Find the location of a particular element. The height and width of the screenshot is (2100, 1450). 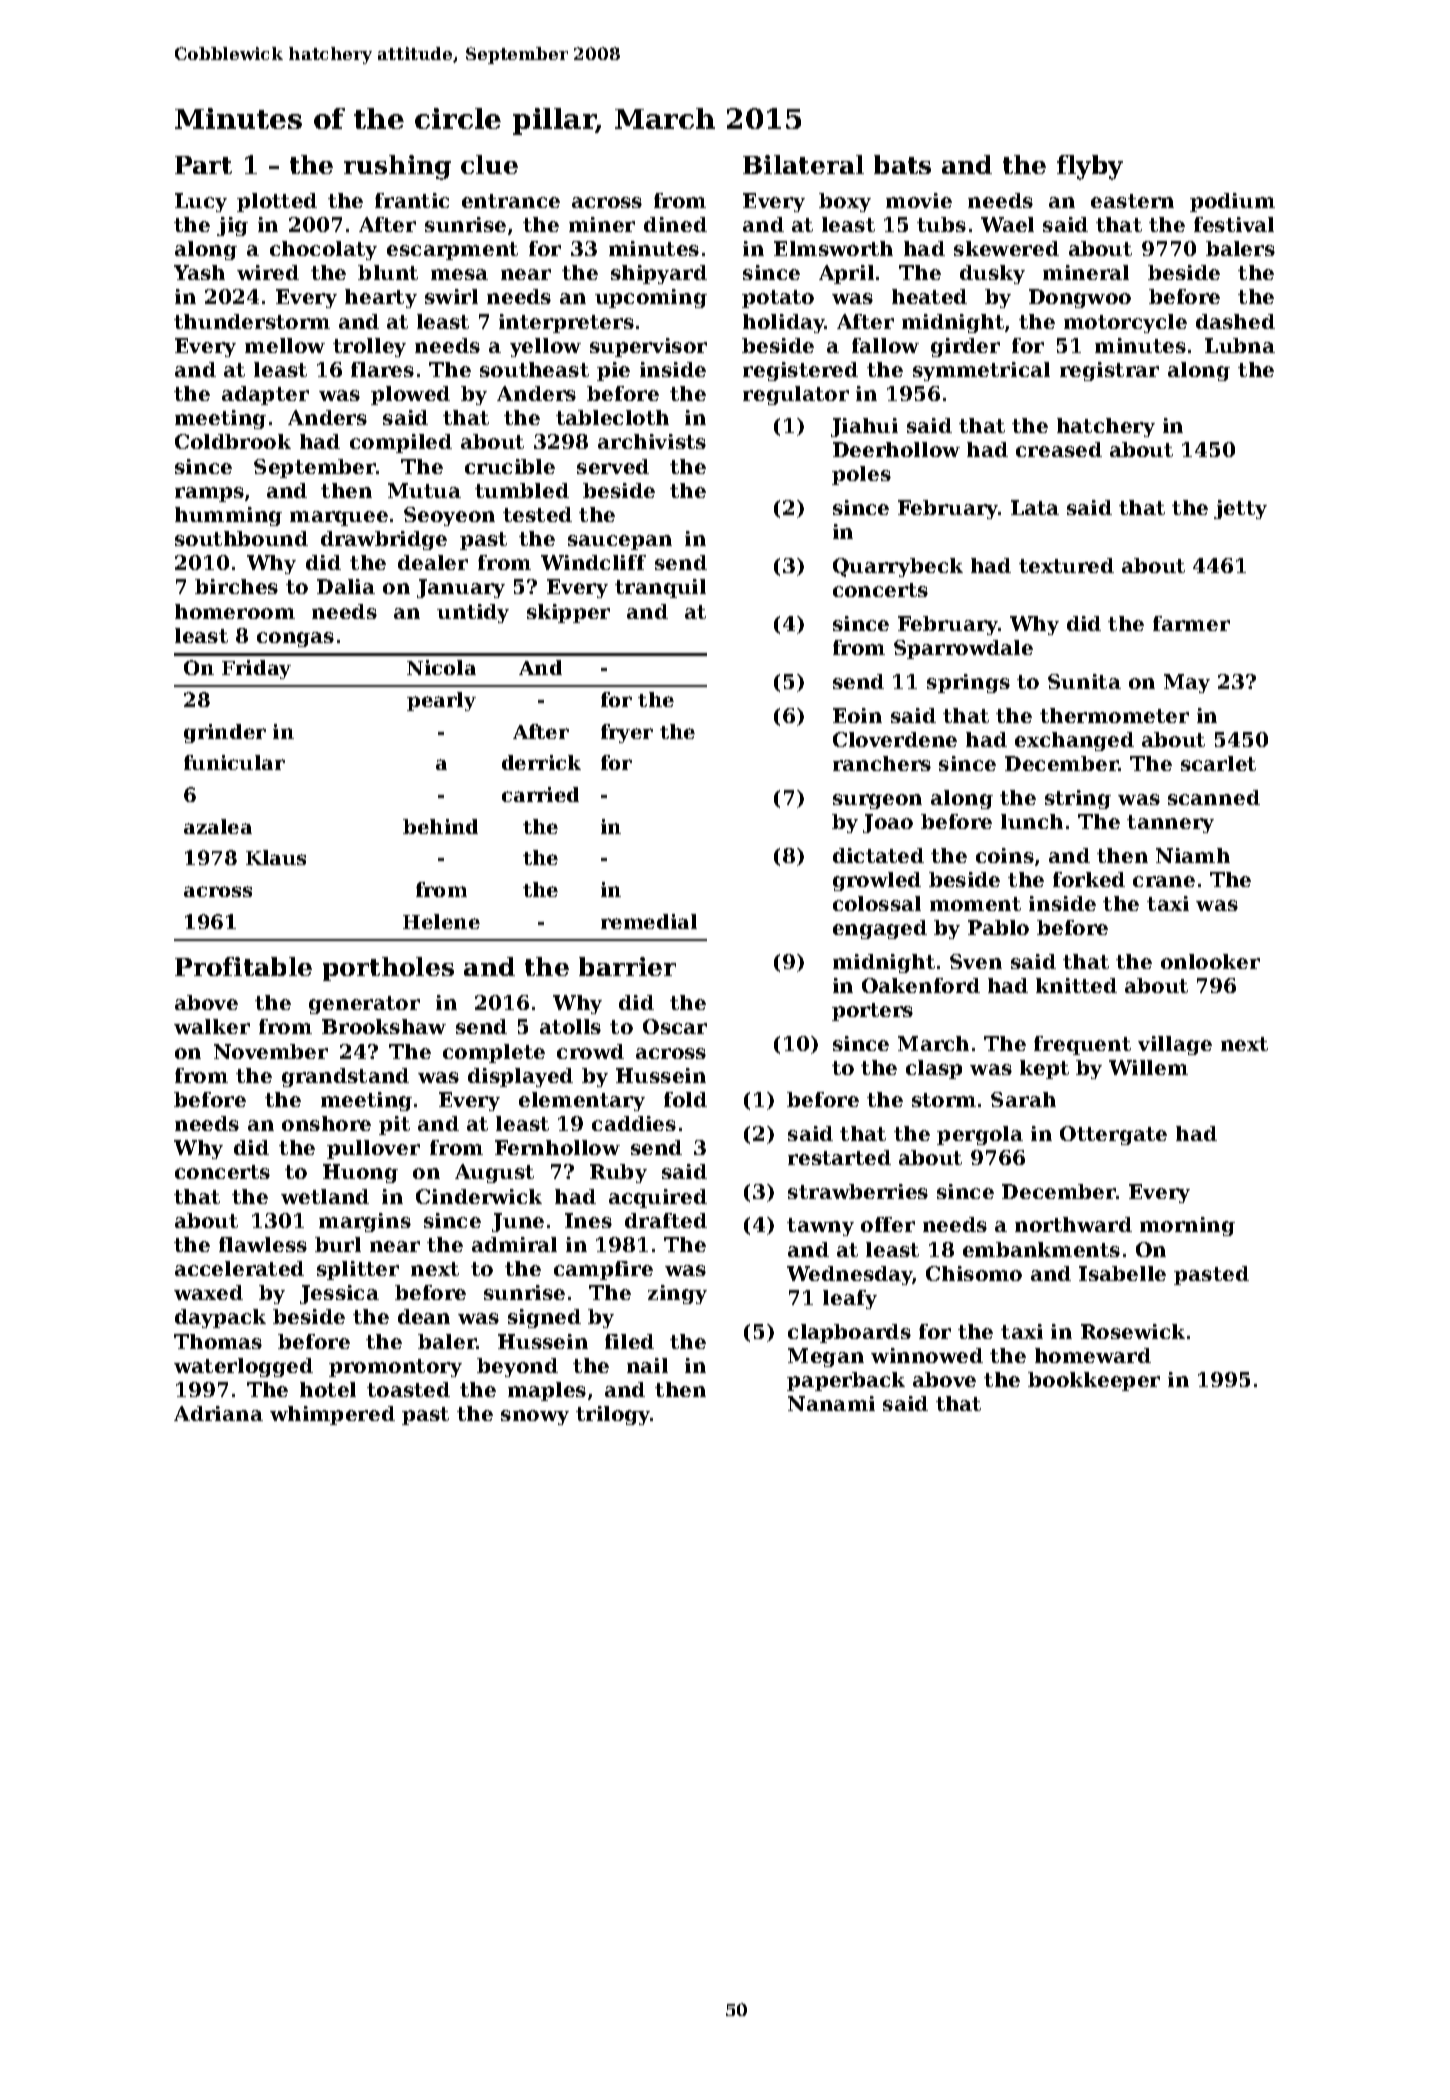

Adriana is located at coordinates (218, 1413).
